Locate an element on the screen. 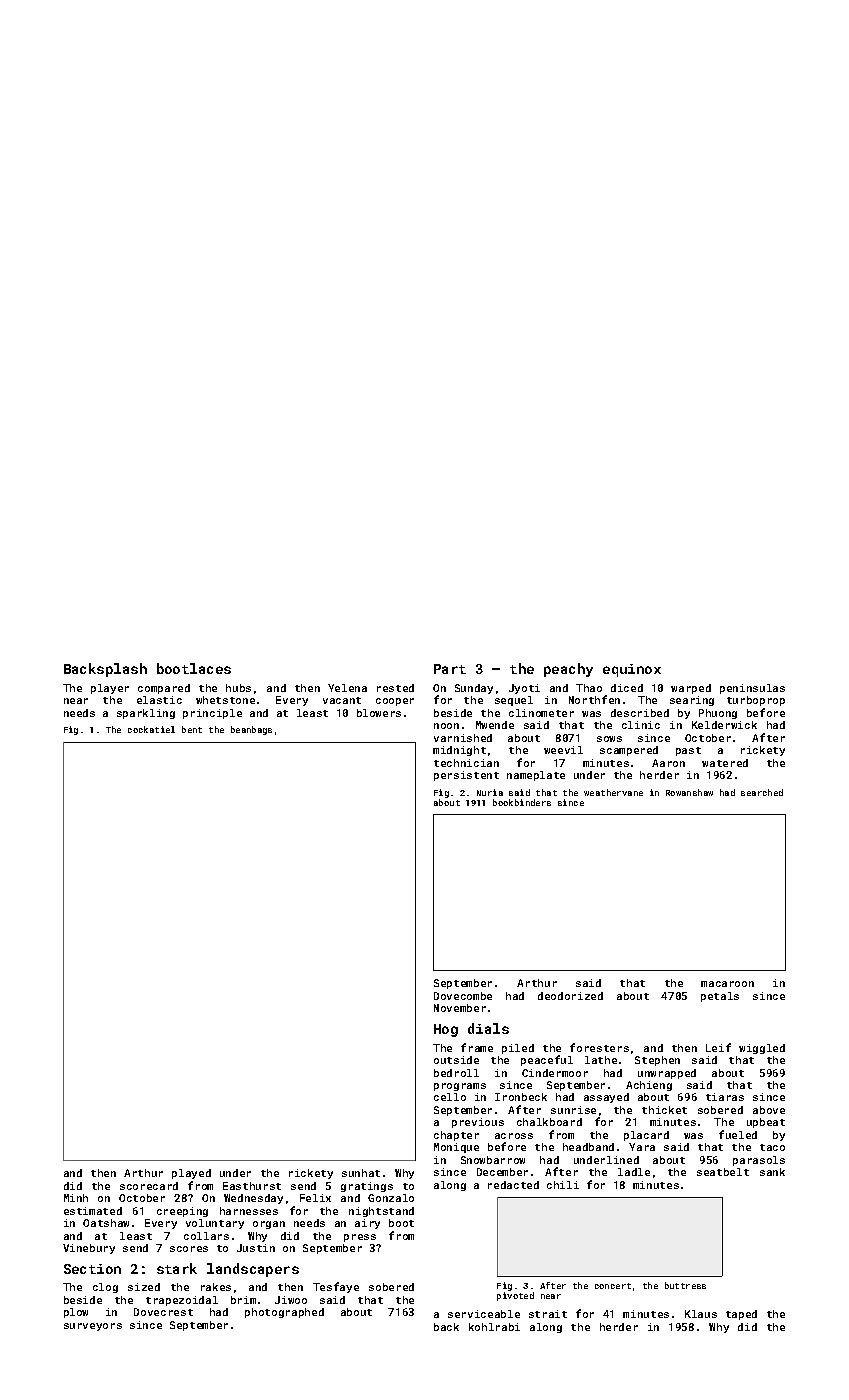  Minh is located at coordinates (76, 1198).
